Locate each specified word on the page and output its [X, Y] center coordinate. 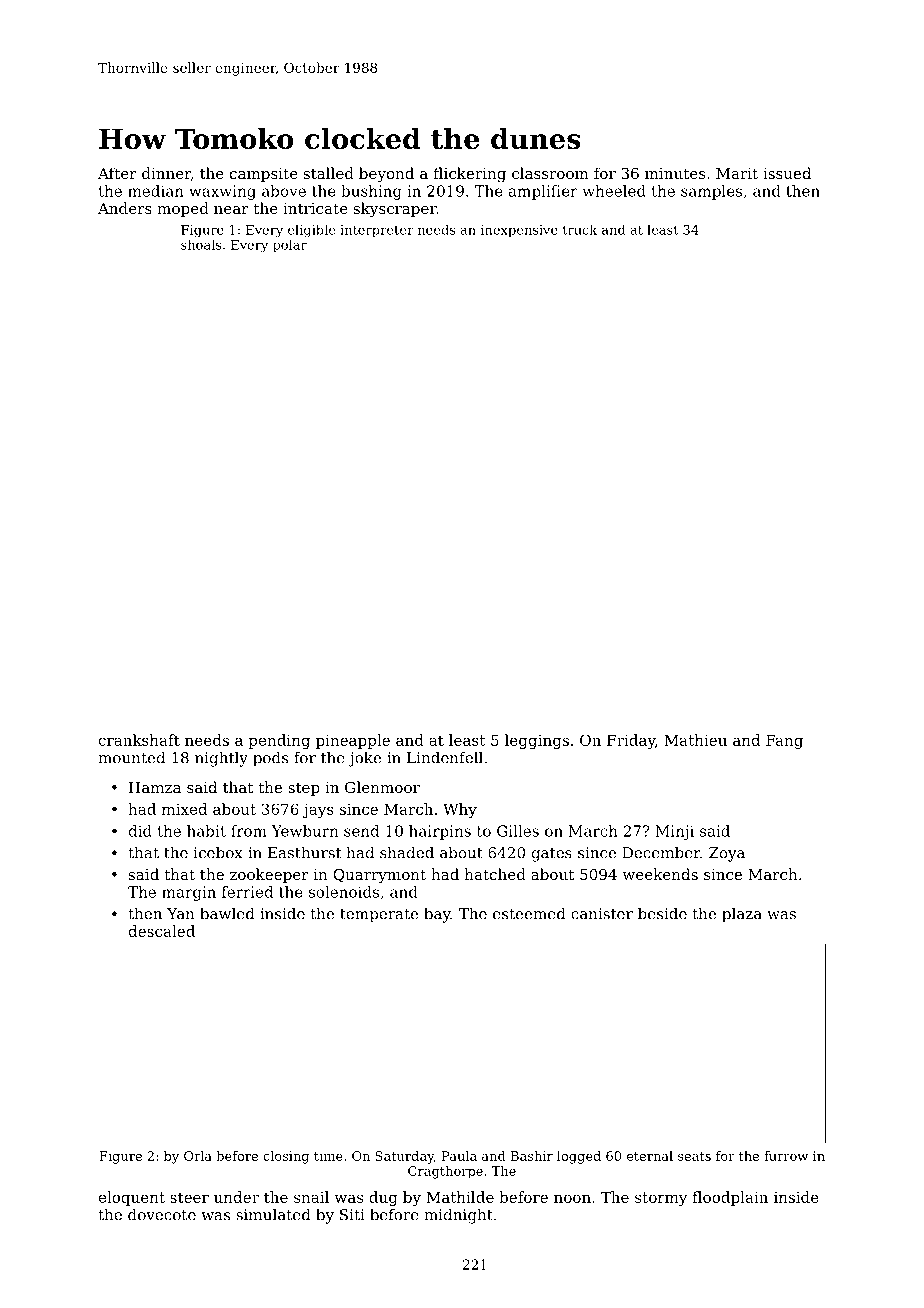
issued [787, 173]
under [236, 1197]
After [117, 173]
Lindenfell [445, 757]
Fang [784, 741]
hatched [495, 874]
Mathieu [695, 740]
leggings [537, 741]
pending [279, 741]
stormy [661, 1199]
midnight [458, 1216]
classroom [550, 173]
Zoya [727, 854]
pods [270, 759]
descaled [162, 931]
